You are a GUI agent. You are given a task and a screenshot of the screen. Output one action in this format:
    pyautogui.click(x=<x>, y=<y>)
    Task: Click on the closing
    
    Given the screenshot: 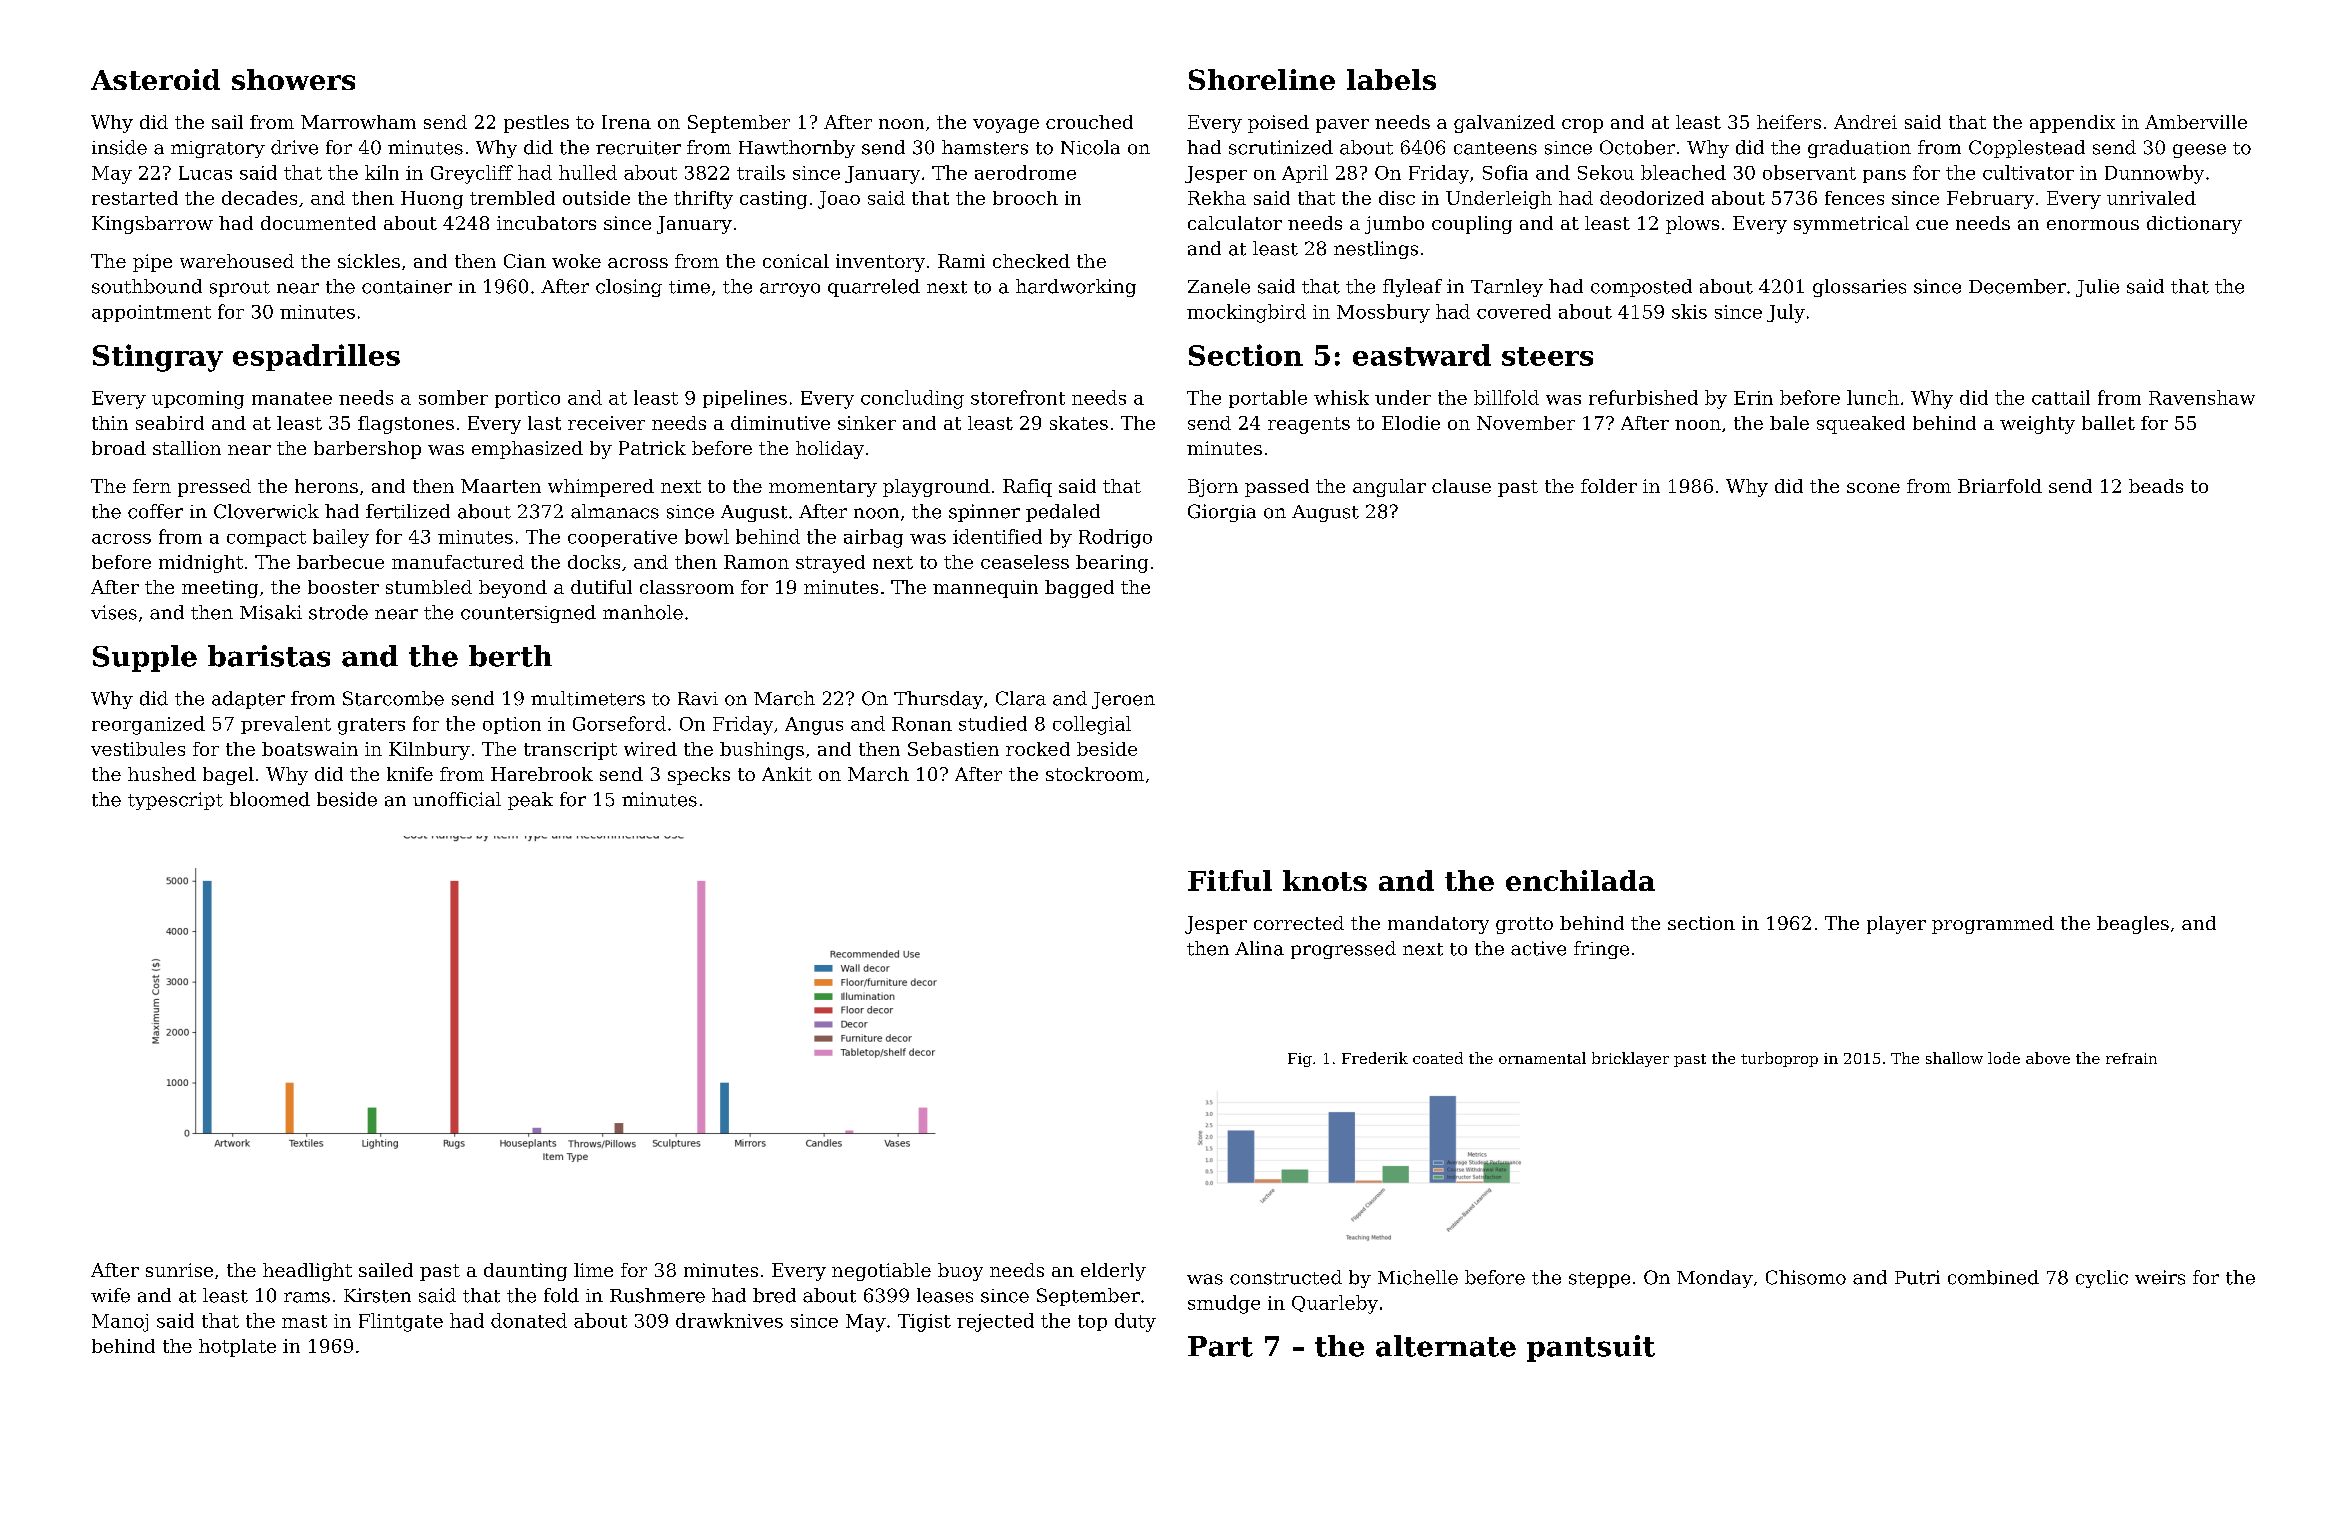 What is the action you would take?
    pyautogui.click(x=629, y=288)
